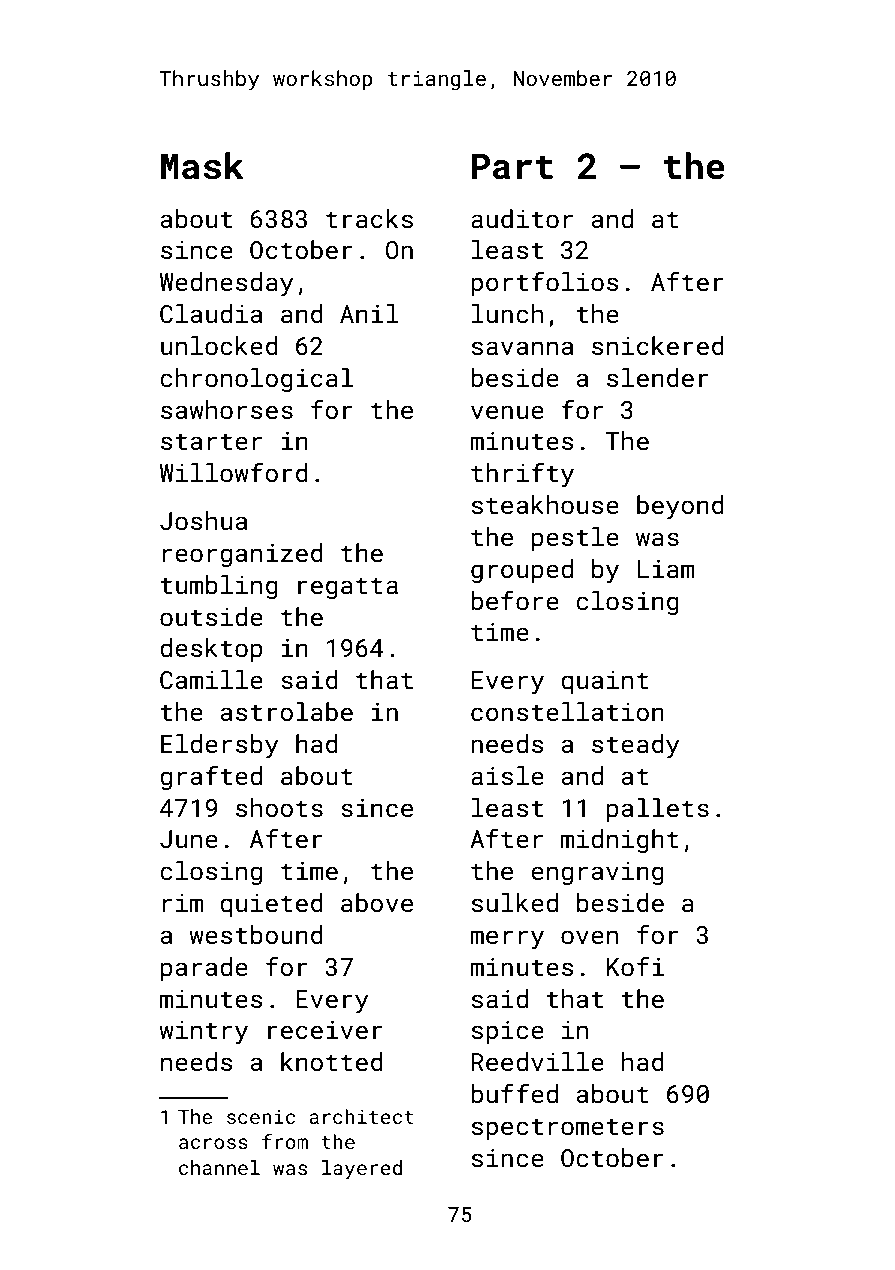 The image size is (895, 1270). Describe the element at coordinates (369, 219) in the document. I see `tracks` at that location.
